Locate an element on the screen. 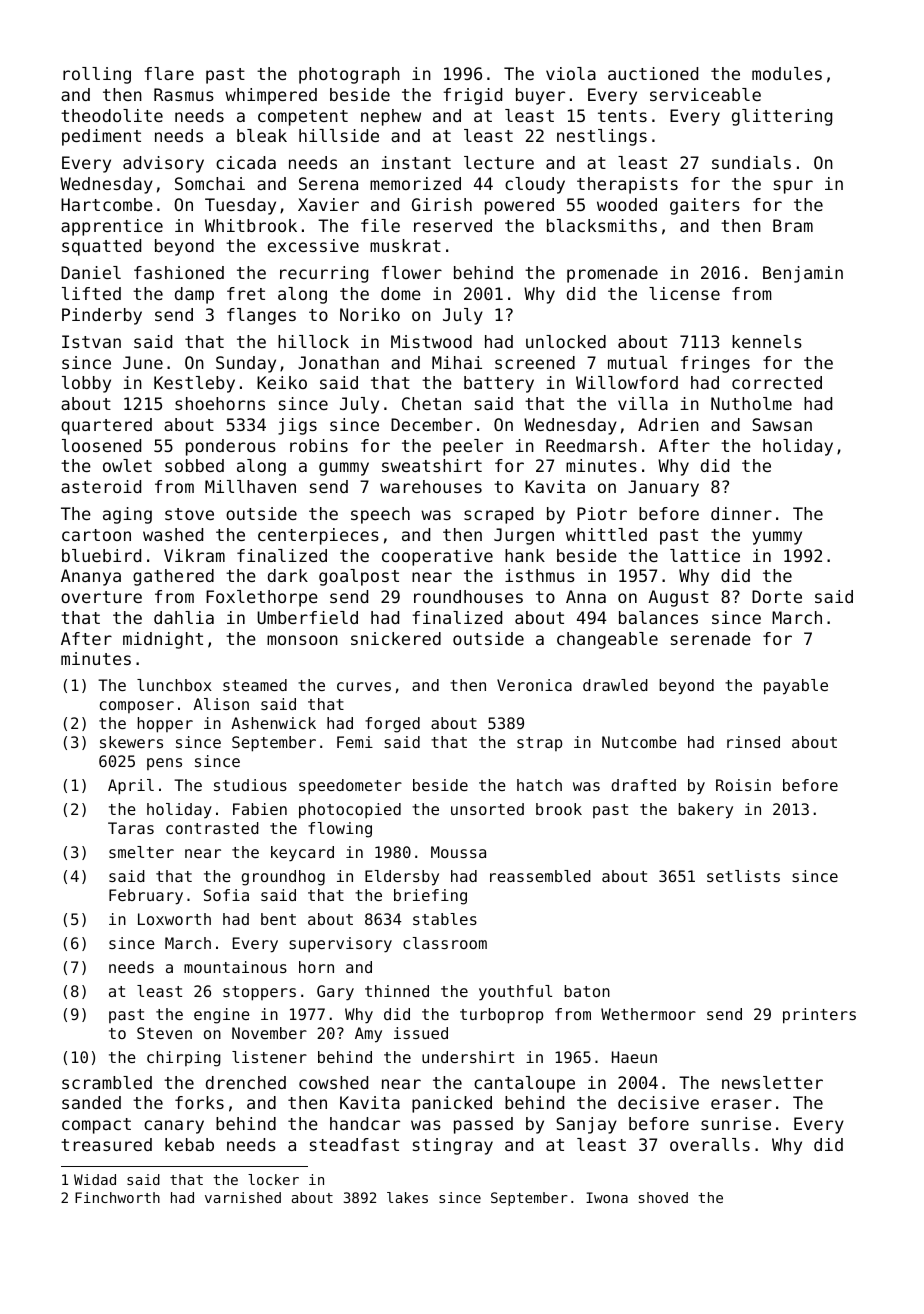 This screenshot has height=1314, width=924. Ananya is located at coordinates (91, 577).
